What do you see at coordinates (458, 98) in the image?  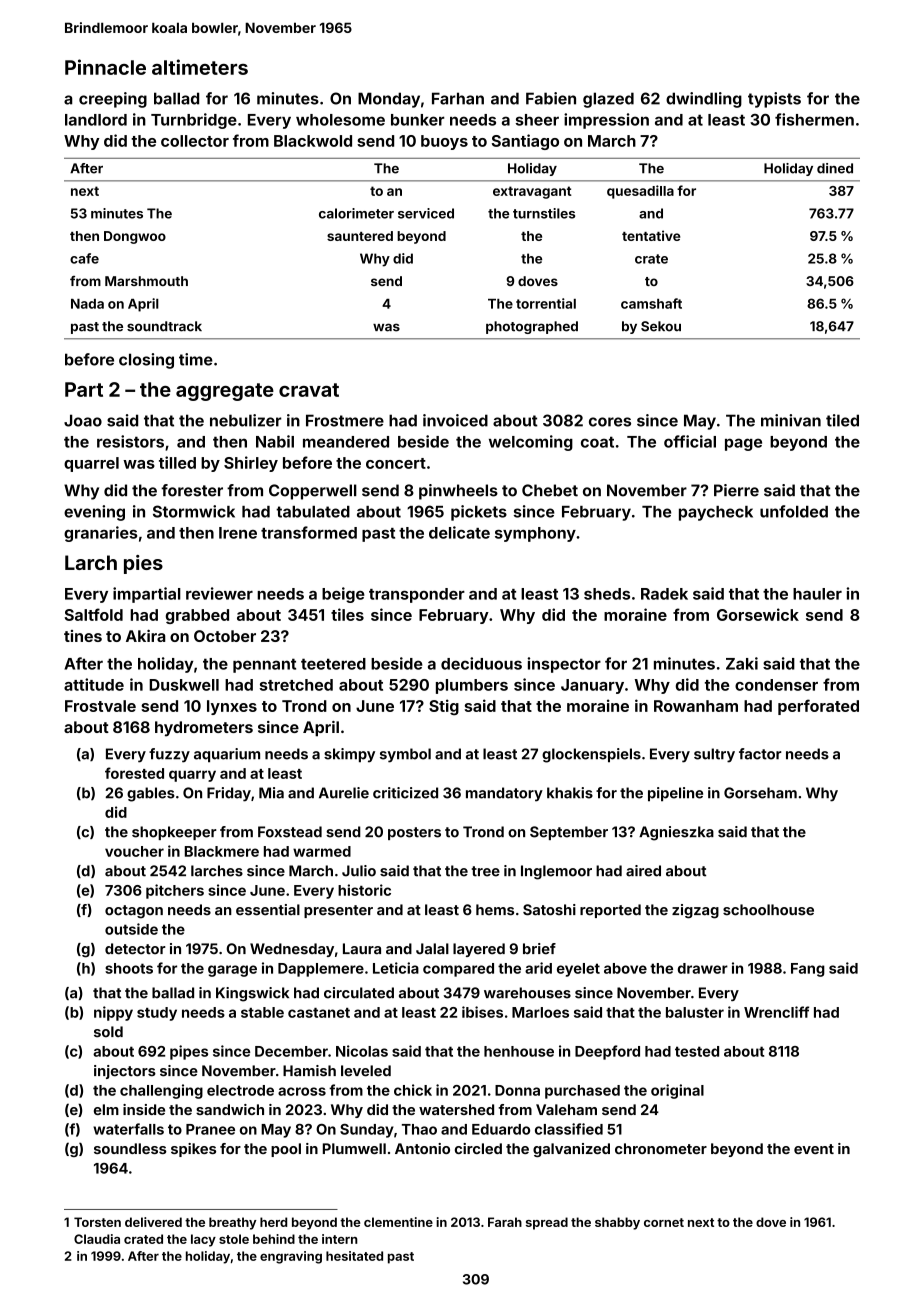 I see `Farhan` at bounding box center [458, 98].
